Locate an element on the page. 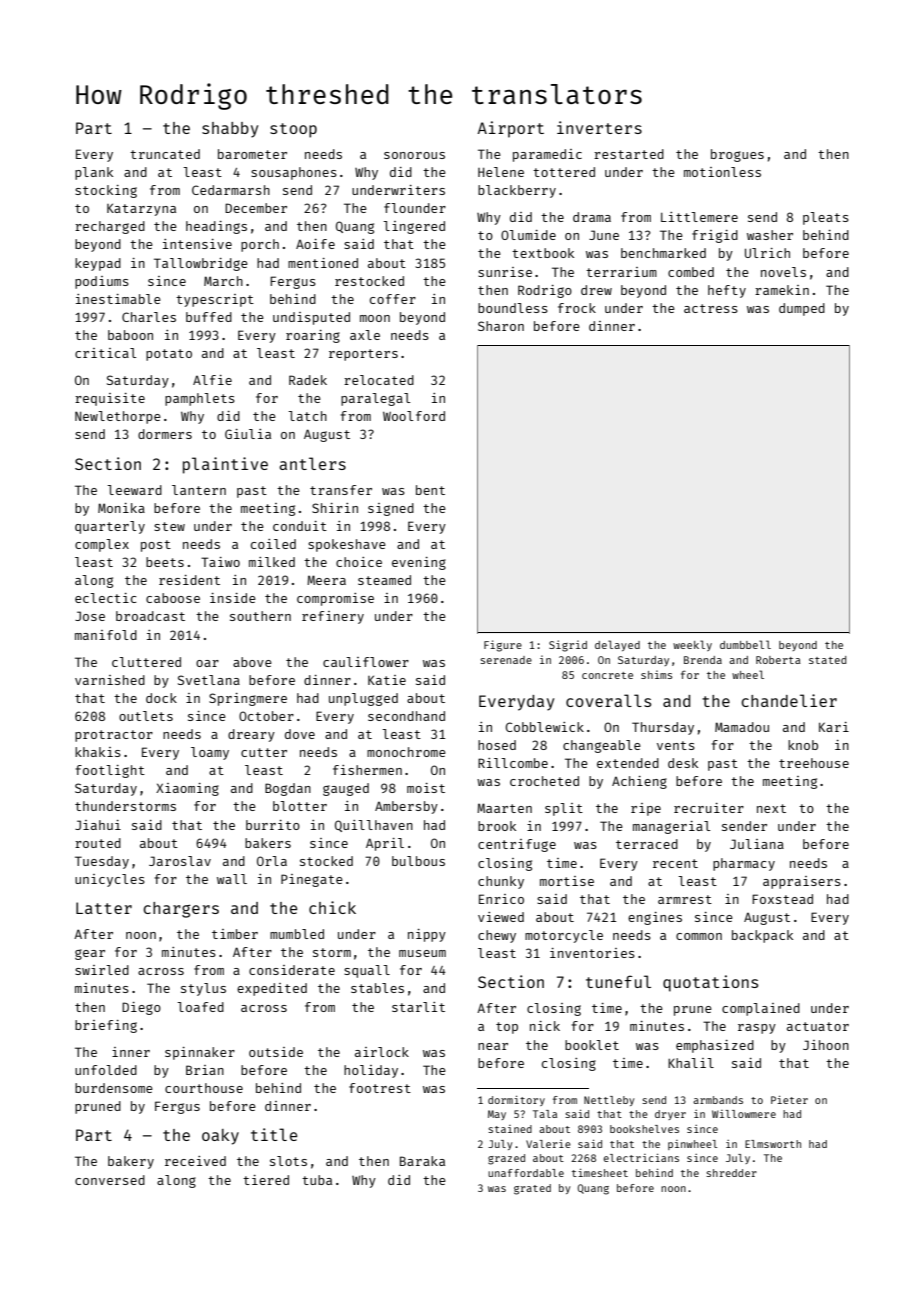 This document has height=1308, width=924. bent is located at coordinates (430, 490).
